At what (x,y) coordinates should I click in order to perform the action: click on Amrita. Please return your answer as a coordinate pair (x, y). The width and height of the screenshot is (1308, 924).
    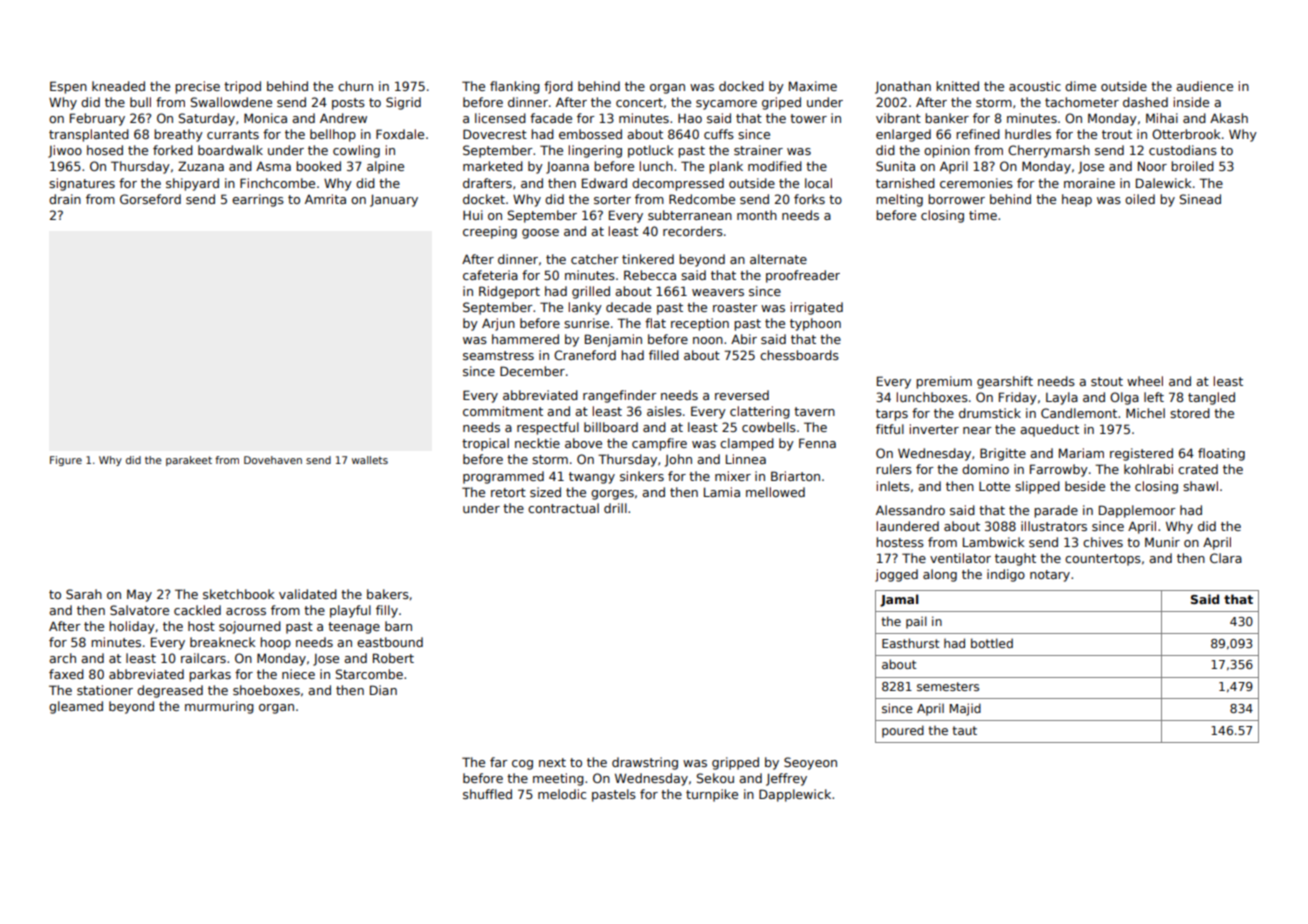
    Looking at the image, I should click on (325, 199).
